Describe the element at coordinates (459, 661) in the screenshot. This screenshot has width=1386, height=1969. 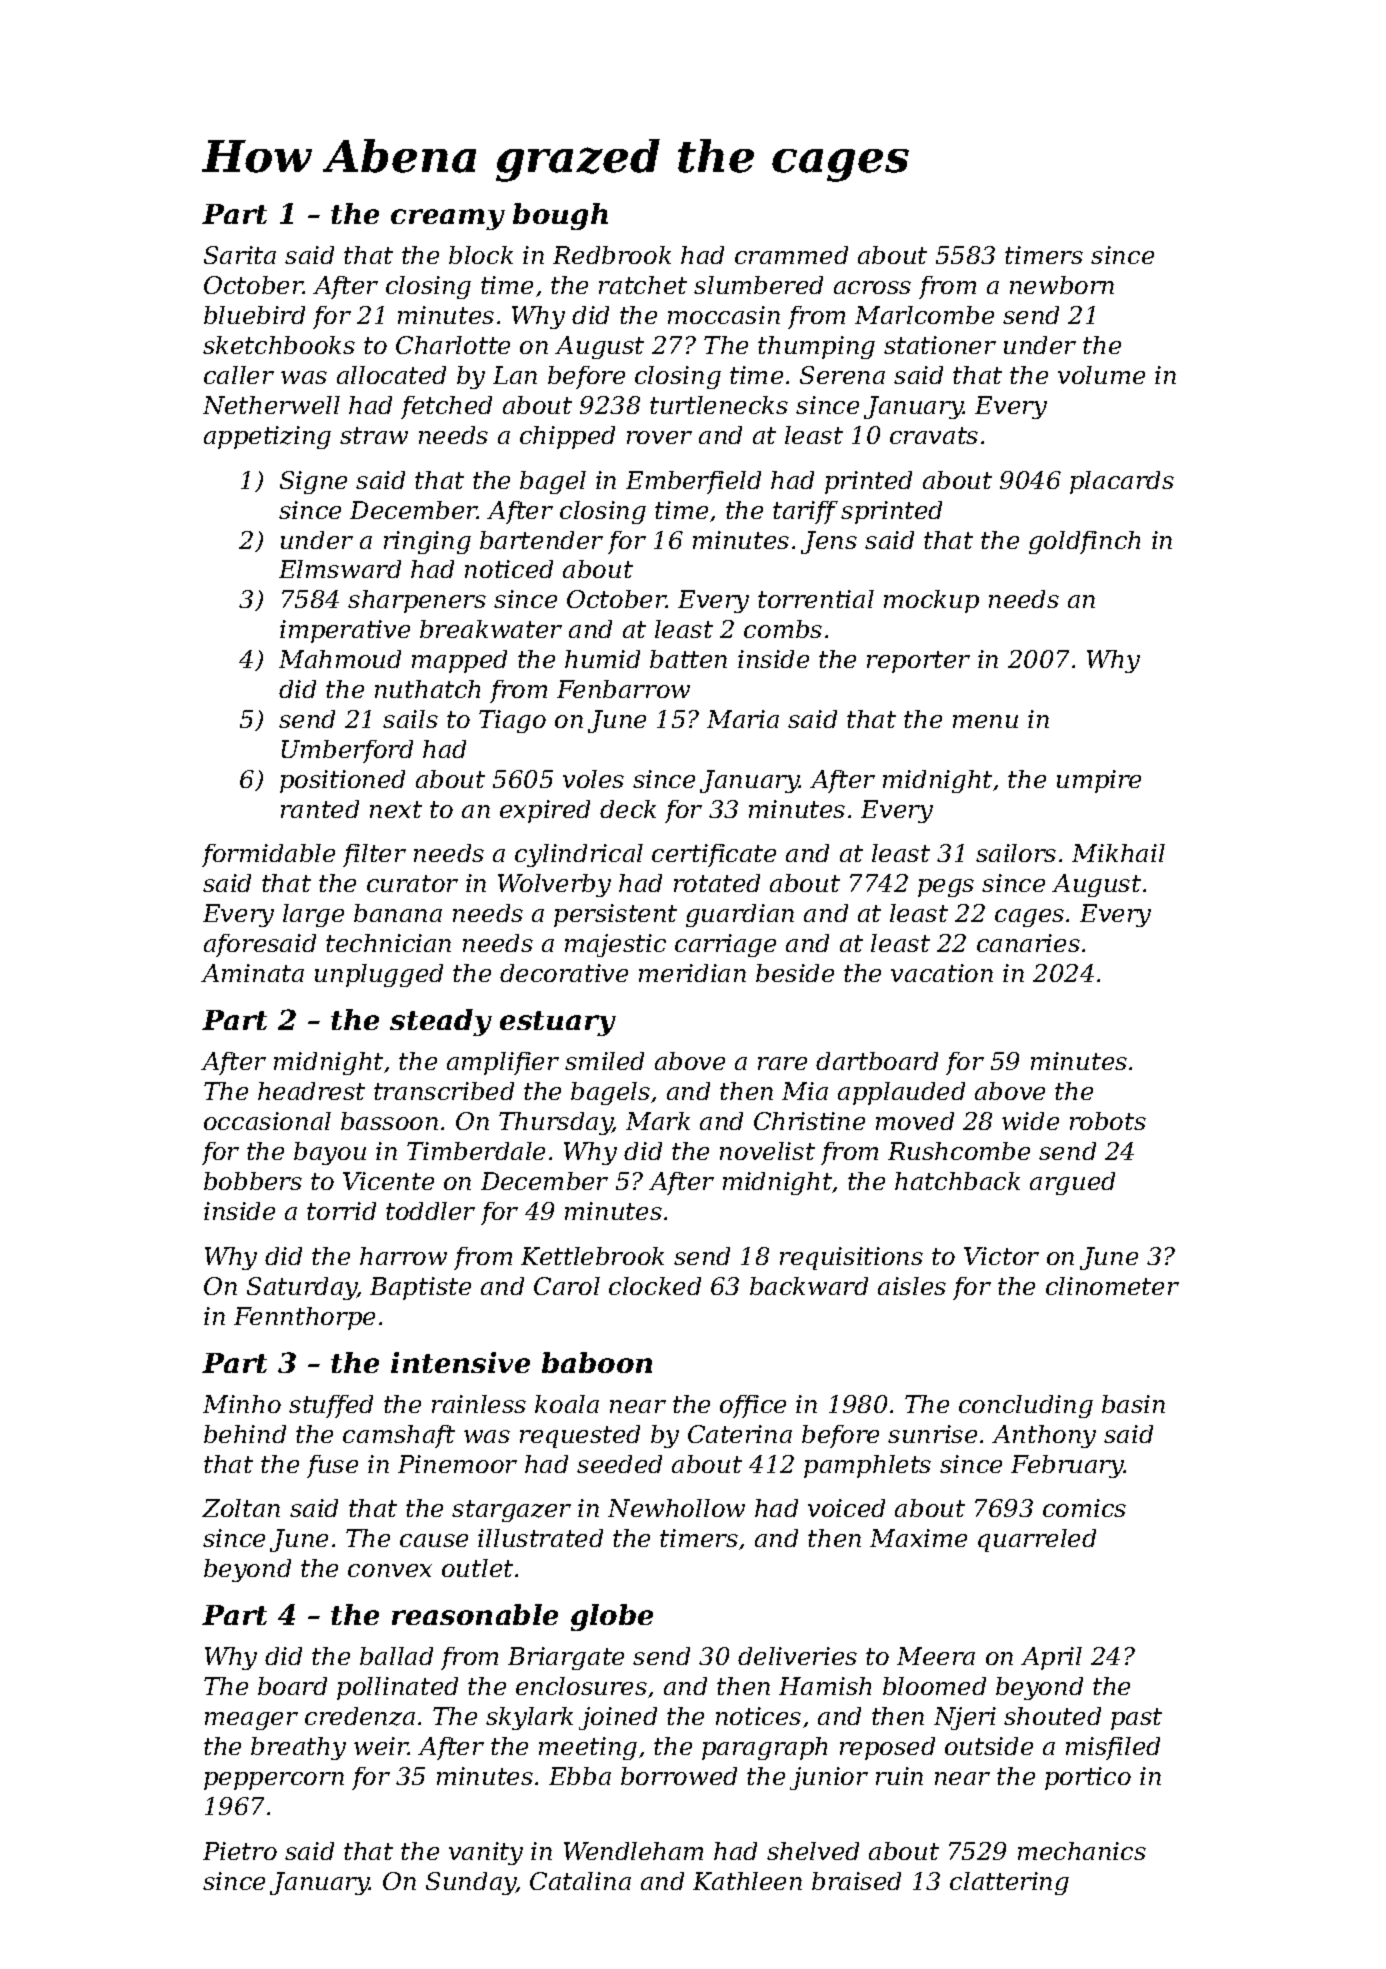
I see `mapped` at that location.
